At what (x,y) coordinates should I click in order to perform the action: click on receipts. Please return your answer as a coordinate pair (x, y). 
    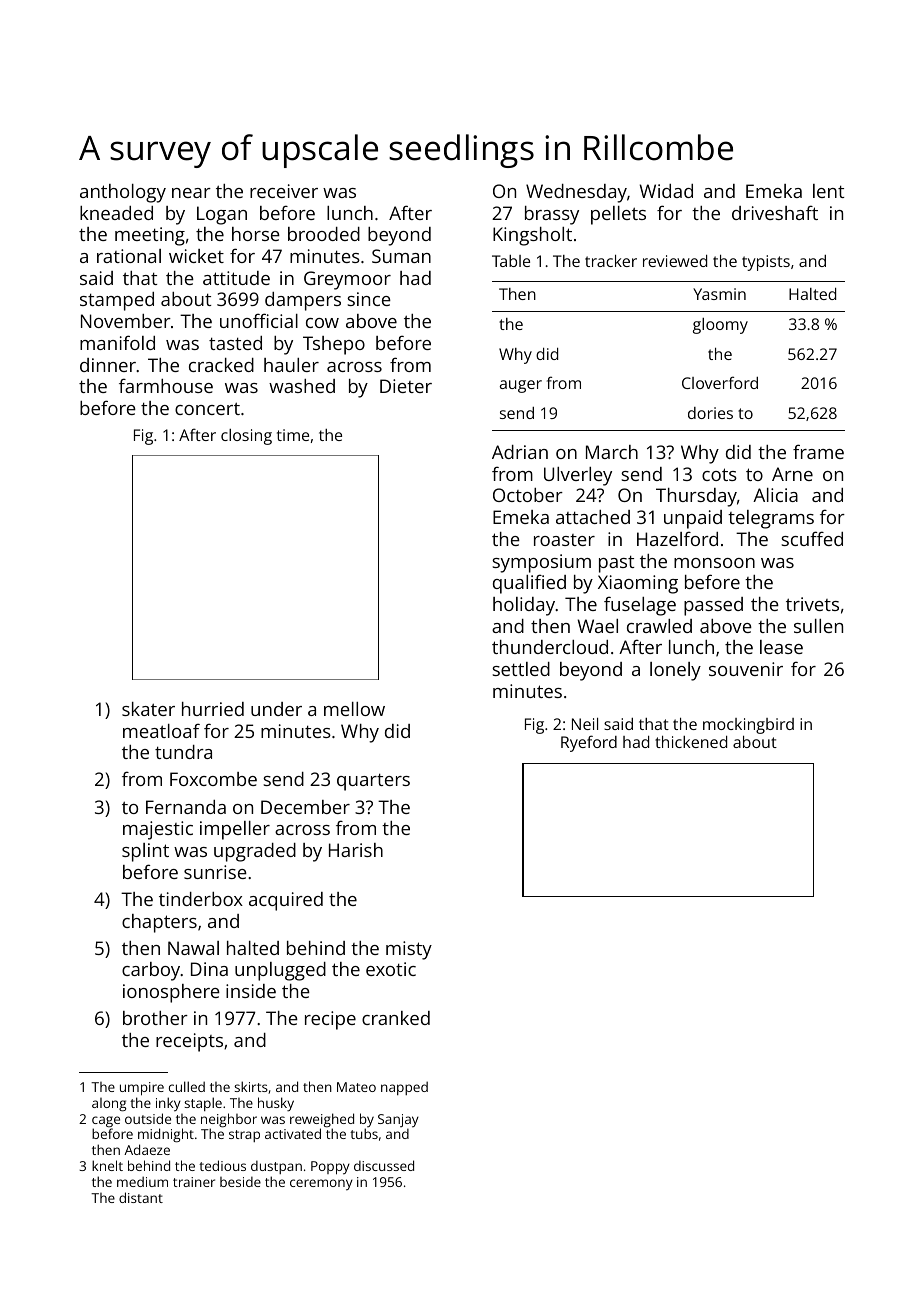
    Looking at the image, I should click on (189, 1042).
